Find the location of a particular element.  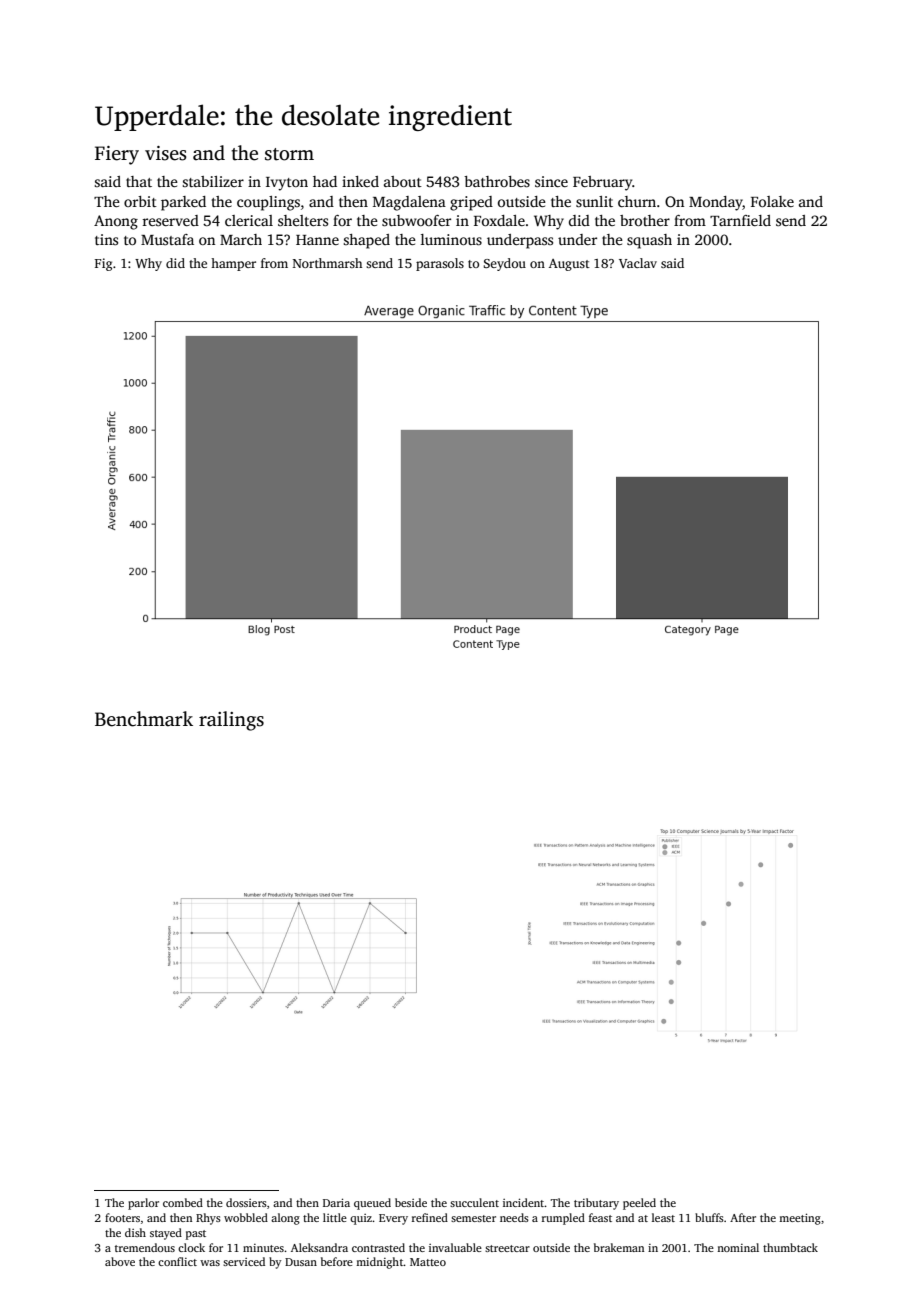

Benchmark is located at coordinates (144, 719).
